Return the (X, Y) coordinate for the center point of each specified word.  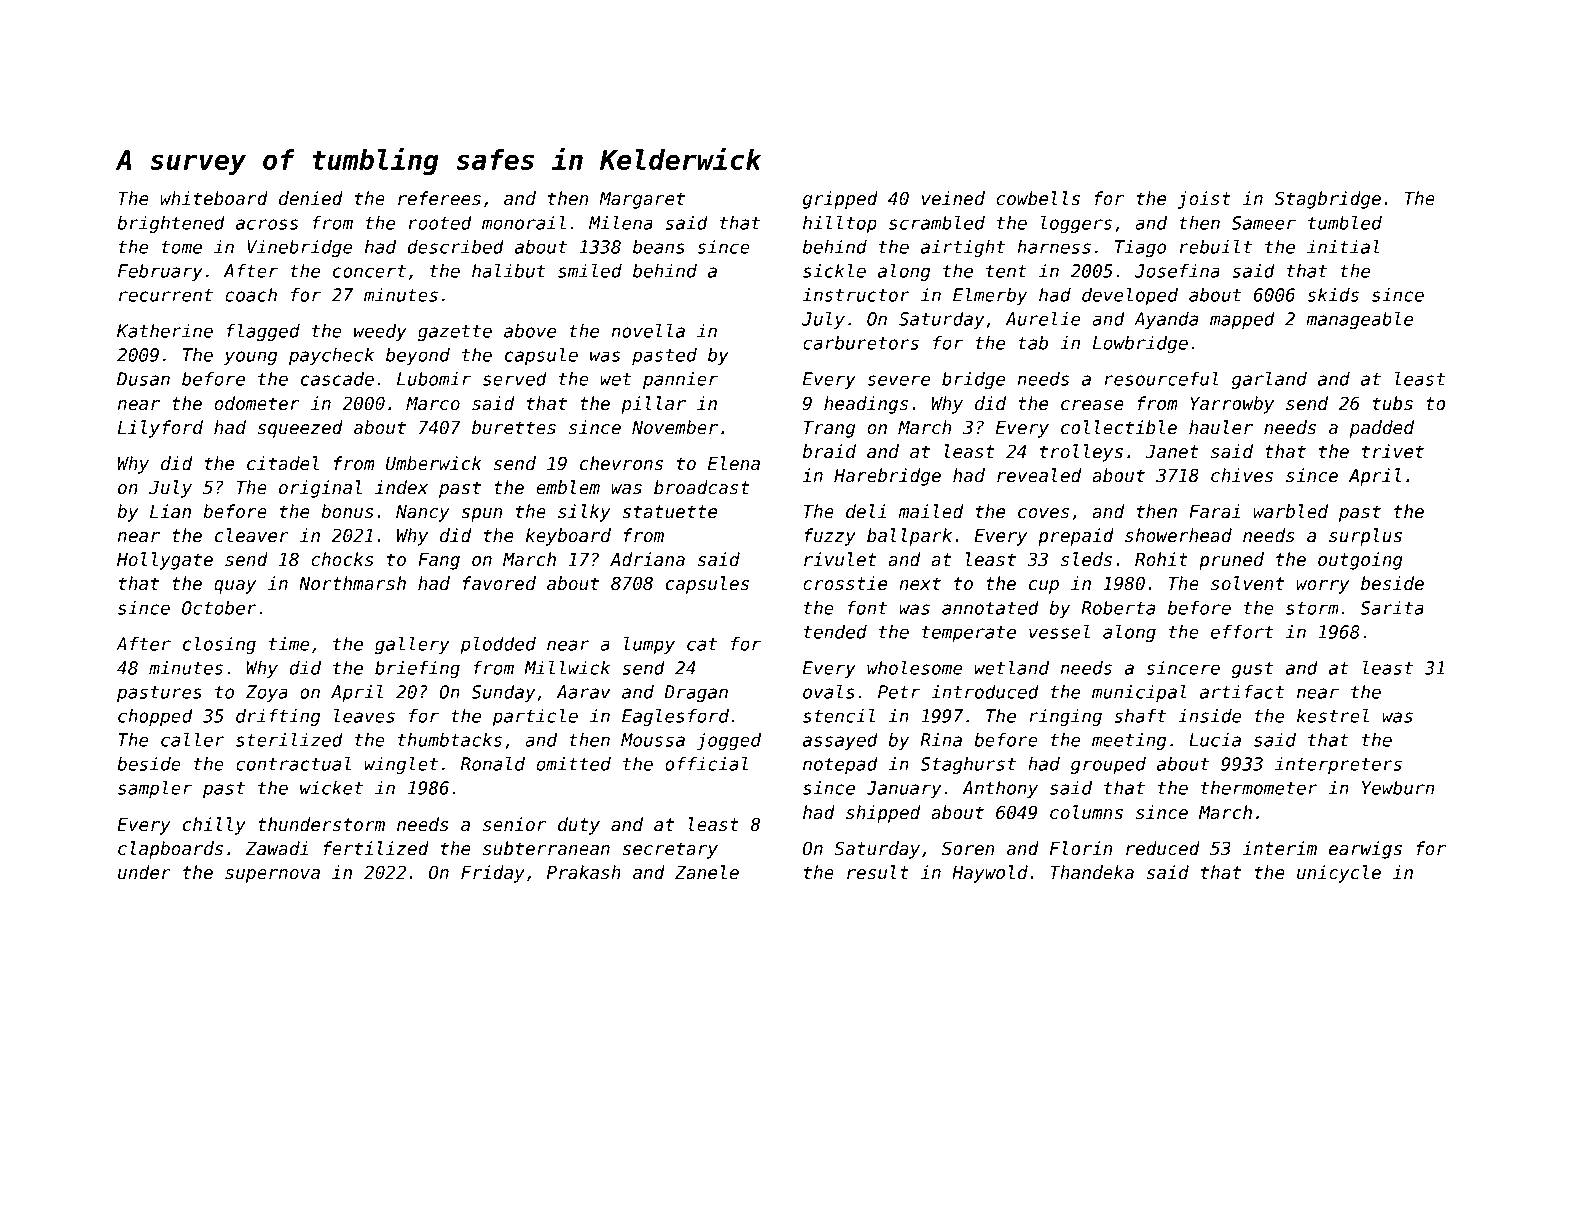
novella (648, 331)
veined (953, 198)
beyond (418, 356)
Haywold (990, 874)
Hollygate (165, 561)
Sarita (1392, 608)
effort (1242, 632)
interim (1280, 848)
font (867, 608)
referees (439, 198)
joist (1204, 200)
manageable (1359, 320)
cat (702, 644)
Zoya (267, 693)
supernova (272, 876)
